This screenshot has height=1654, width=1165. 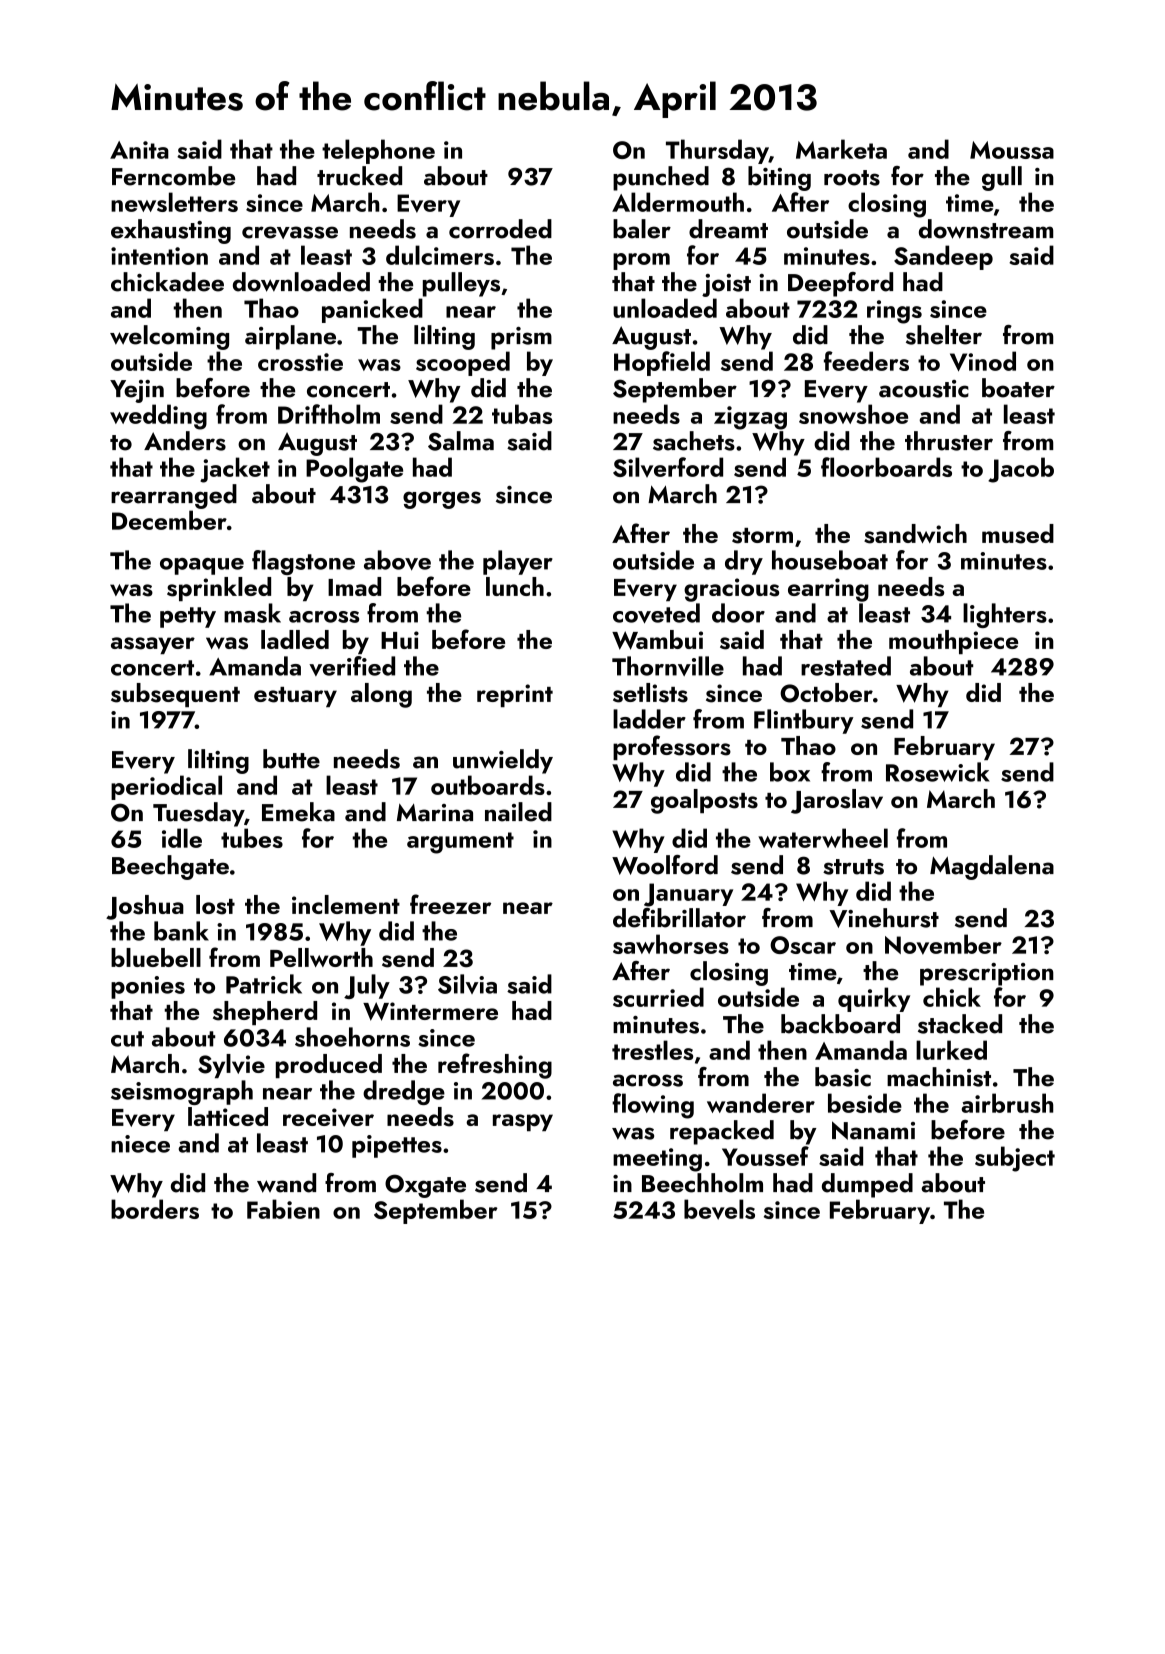 What do you see at coordinates (846, 666) in the screenshot?
I see `restated` at bounding box center [846, 666].
